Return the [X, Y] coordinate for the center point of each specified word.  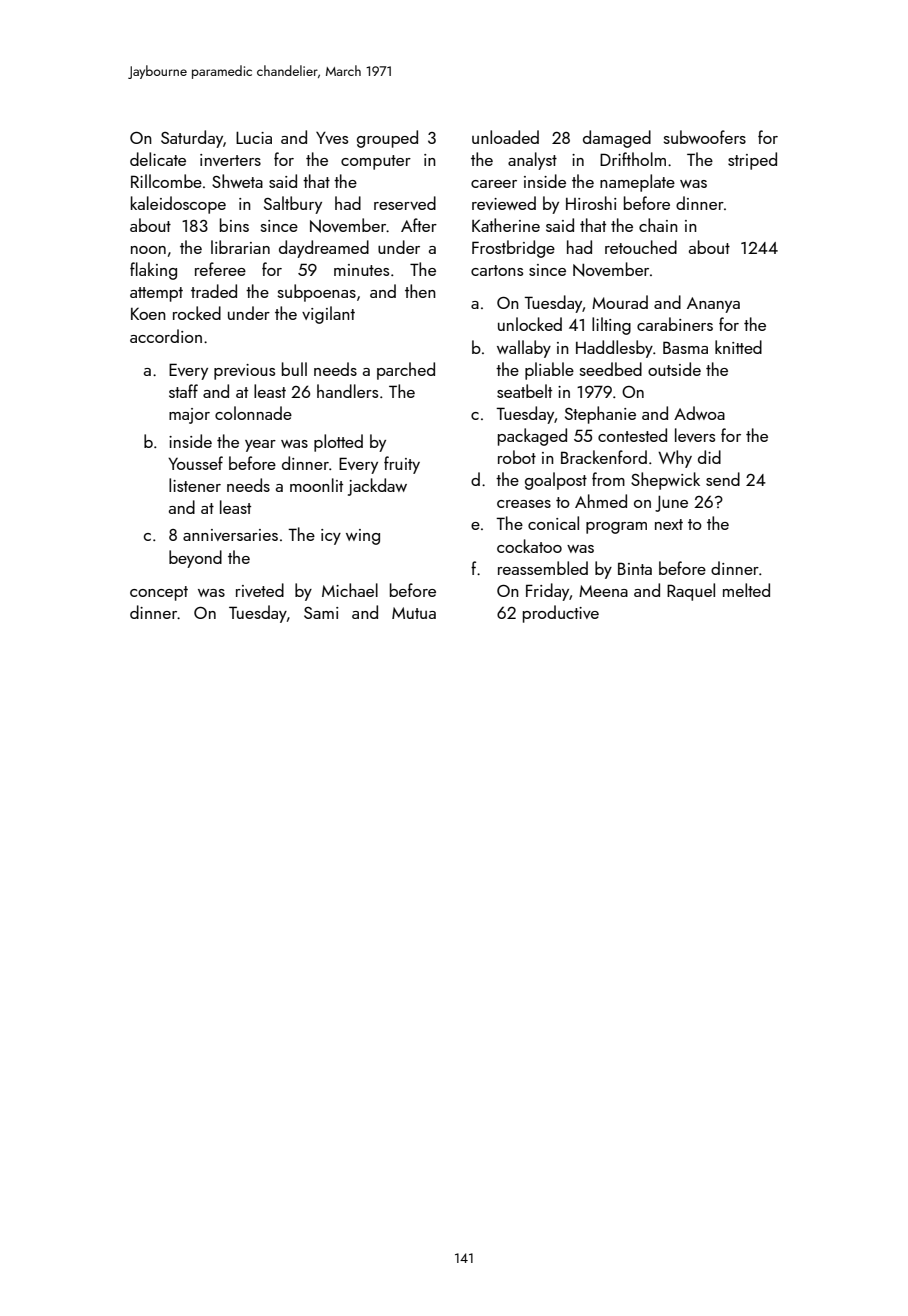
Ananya [713, 305]
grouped [387, 139]
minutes [361, 270]
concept [159, 593]
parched [406, 371]
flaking [153, 271]
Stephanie [600, 415]
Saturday [192, 139]
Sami [321, 613]
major [189, 416]
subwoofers [705, 137]
